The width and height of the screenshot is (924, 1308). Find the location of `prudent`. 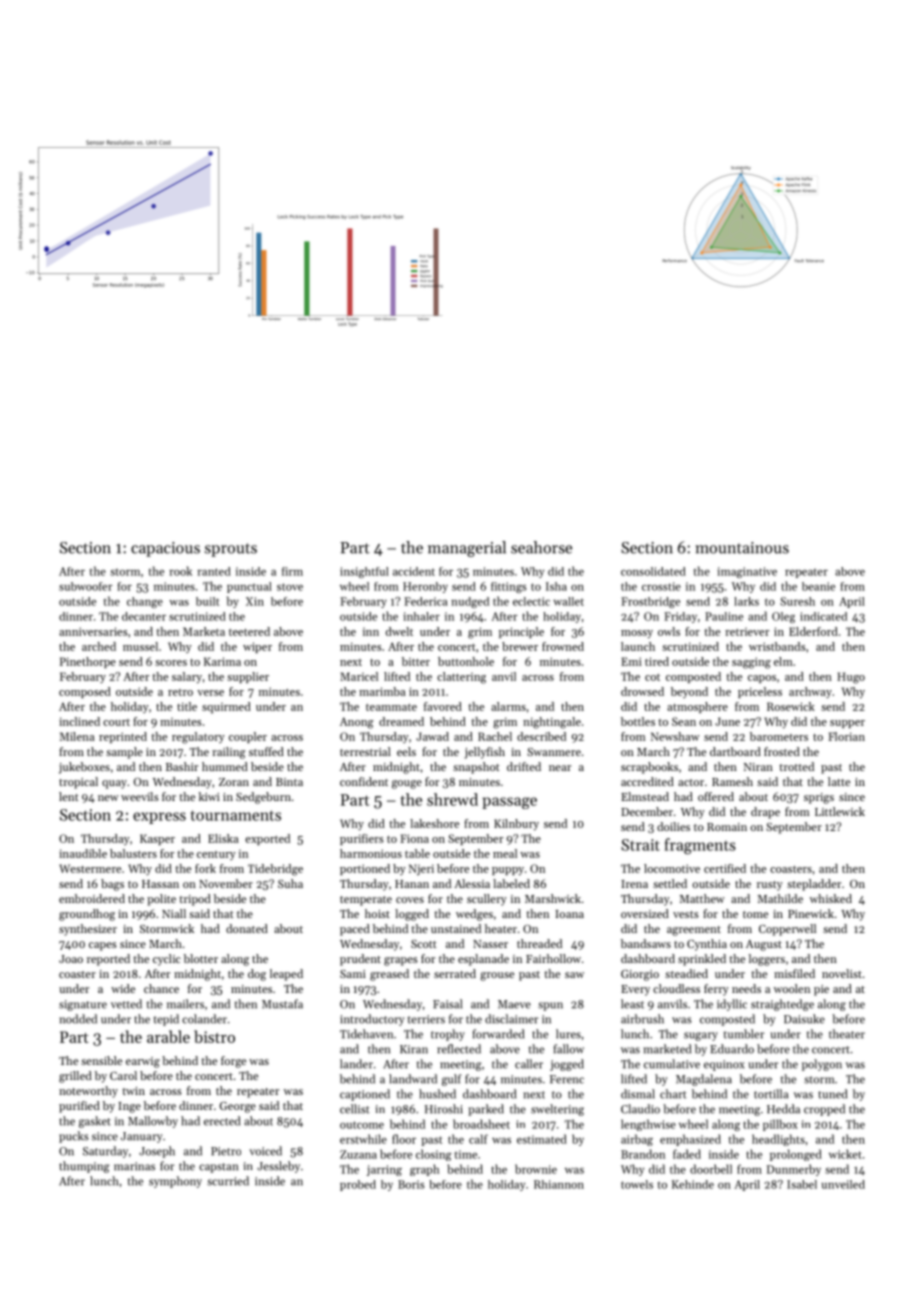

prudent is located at coordinates (360, 960).
